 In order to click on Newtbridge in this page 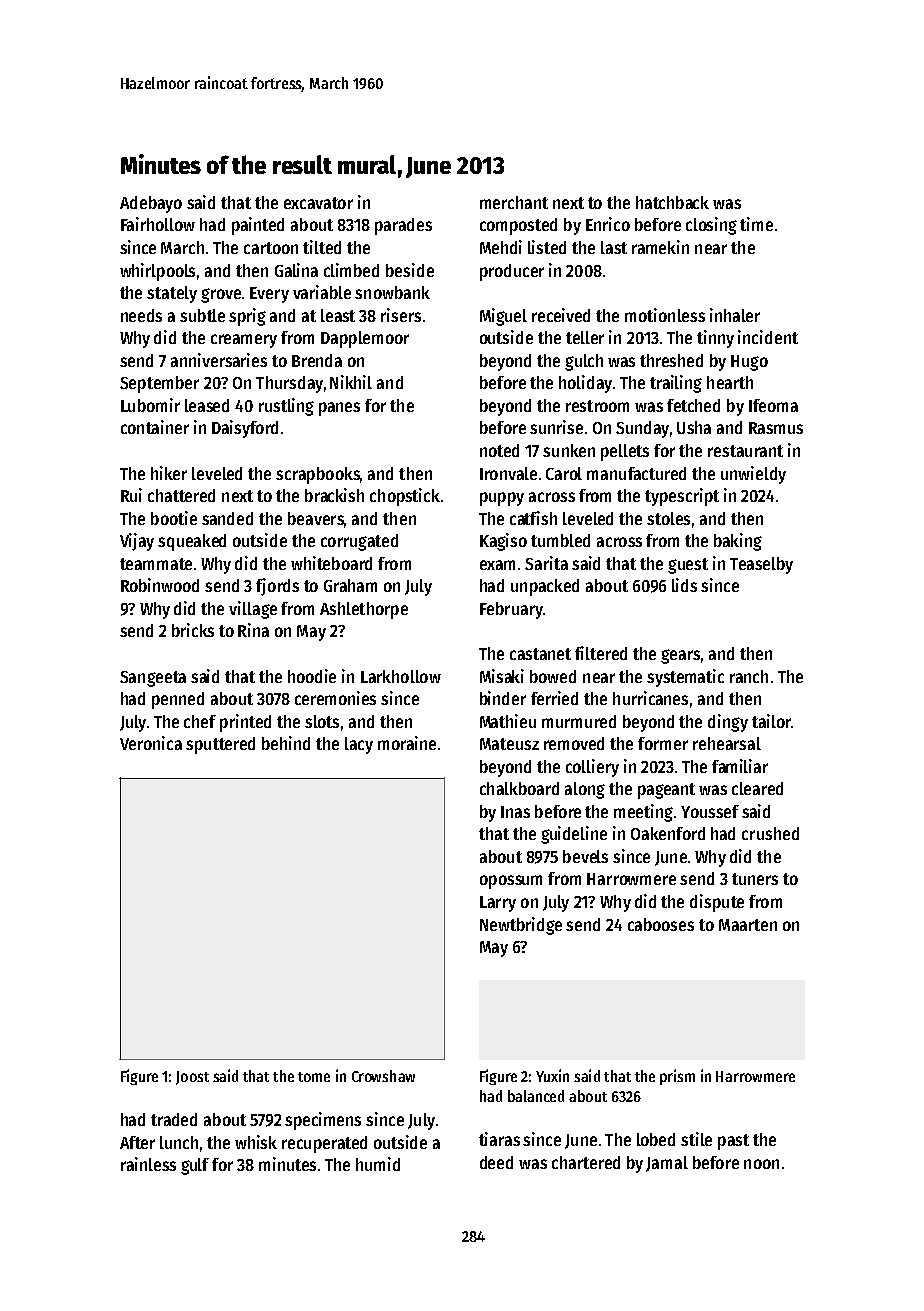, I will do `click(521, 926)`.
